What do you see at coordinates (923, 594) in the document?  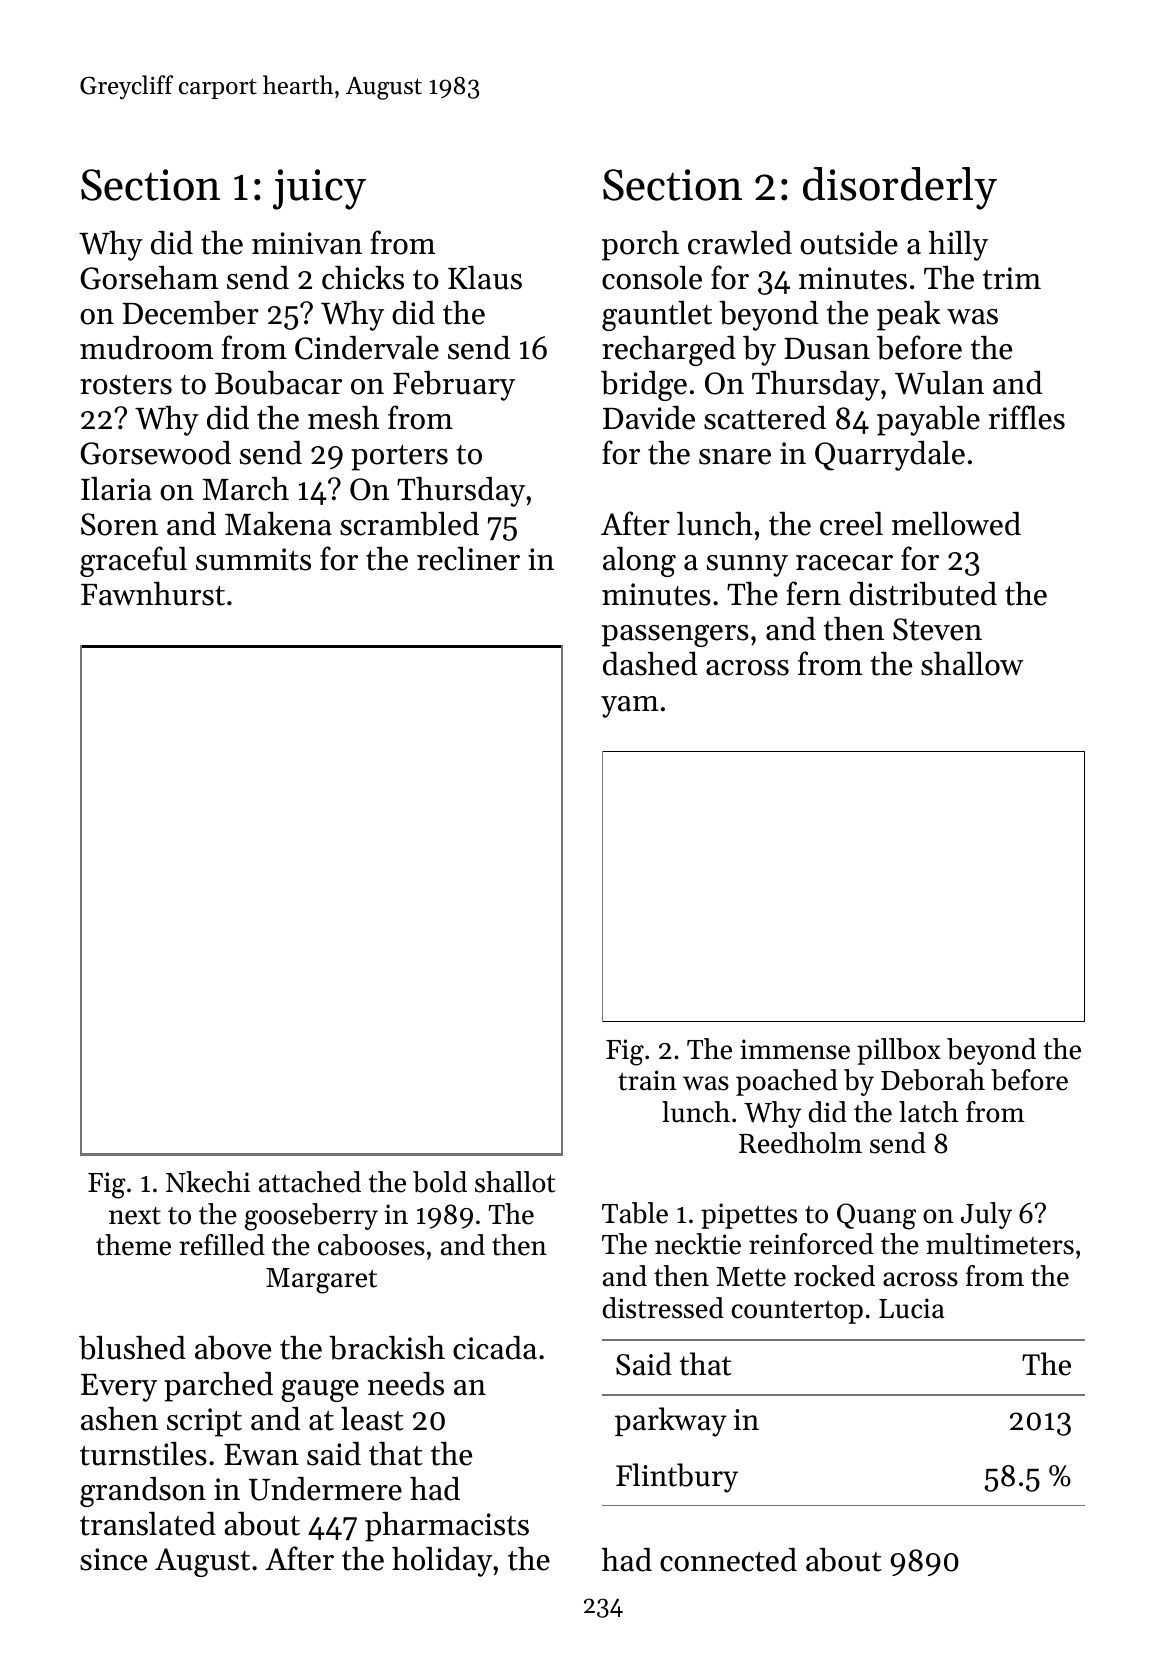 I see `distributed` at bounding box center [923, 594].
